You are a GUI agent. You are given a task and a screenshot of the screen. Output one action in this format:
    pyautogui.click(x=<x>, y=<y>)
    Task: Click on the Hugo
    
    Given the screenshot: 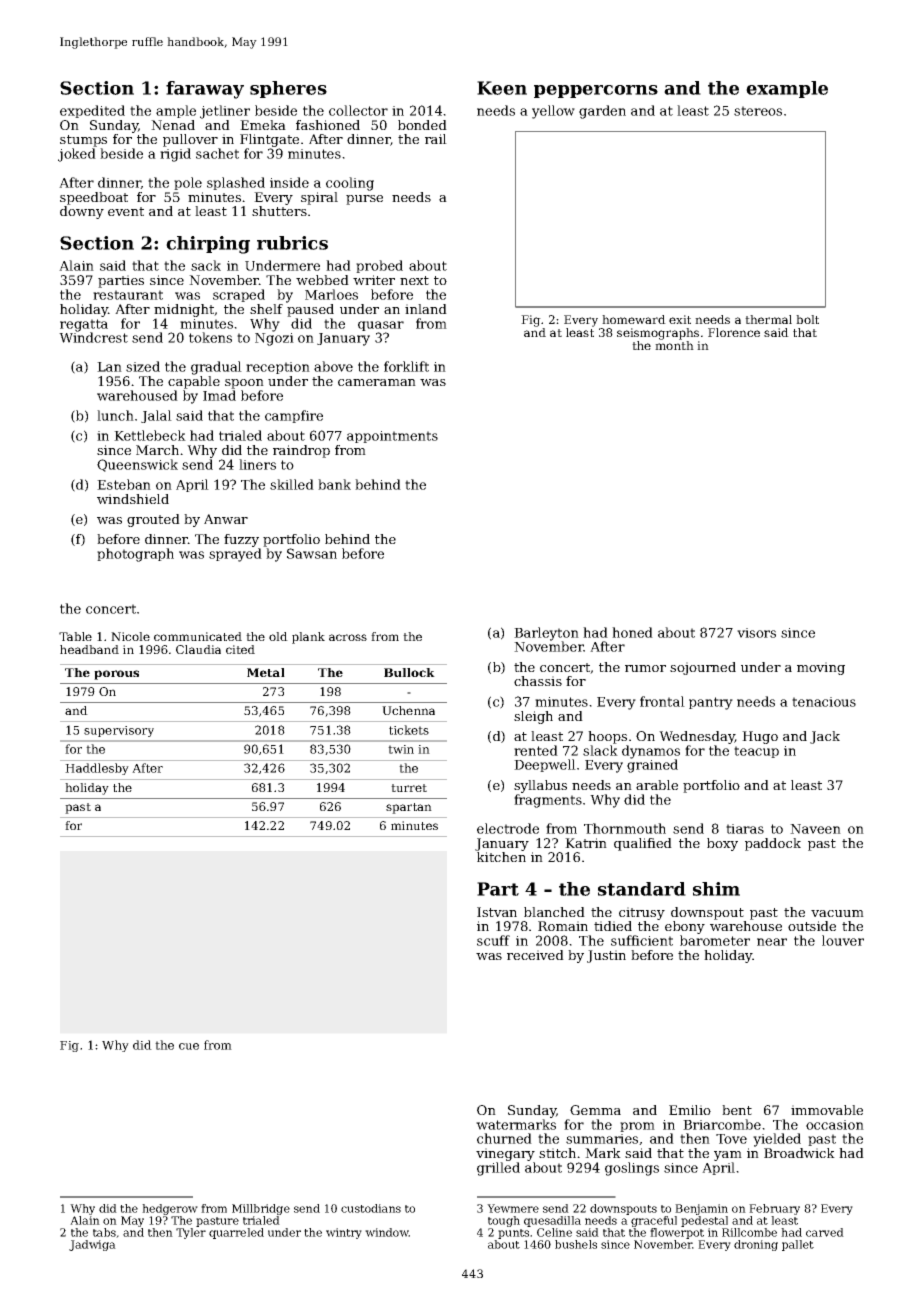 What is the action you would take?
    pyautogui.click(x=760, y=737)
